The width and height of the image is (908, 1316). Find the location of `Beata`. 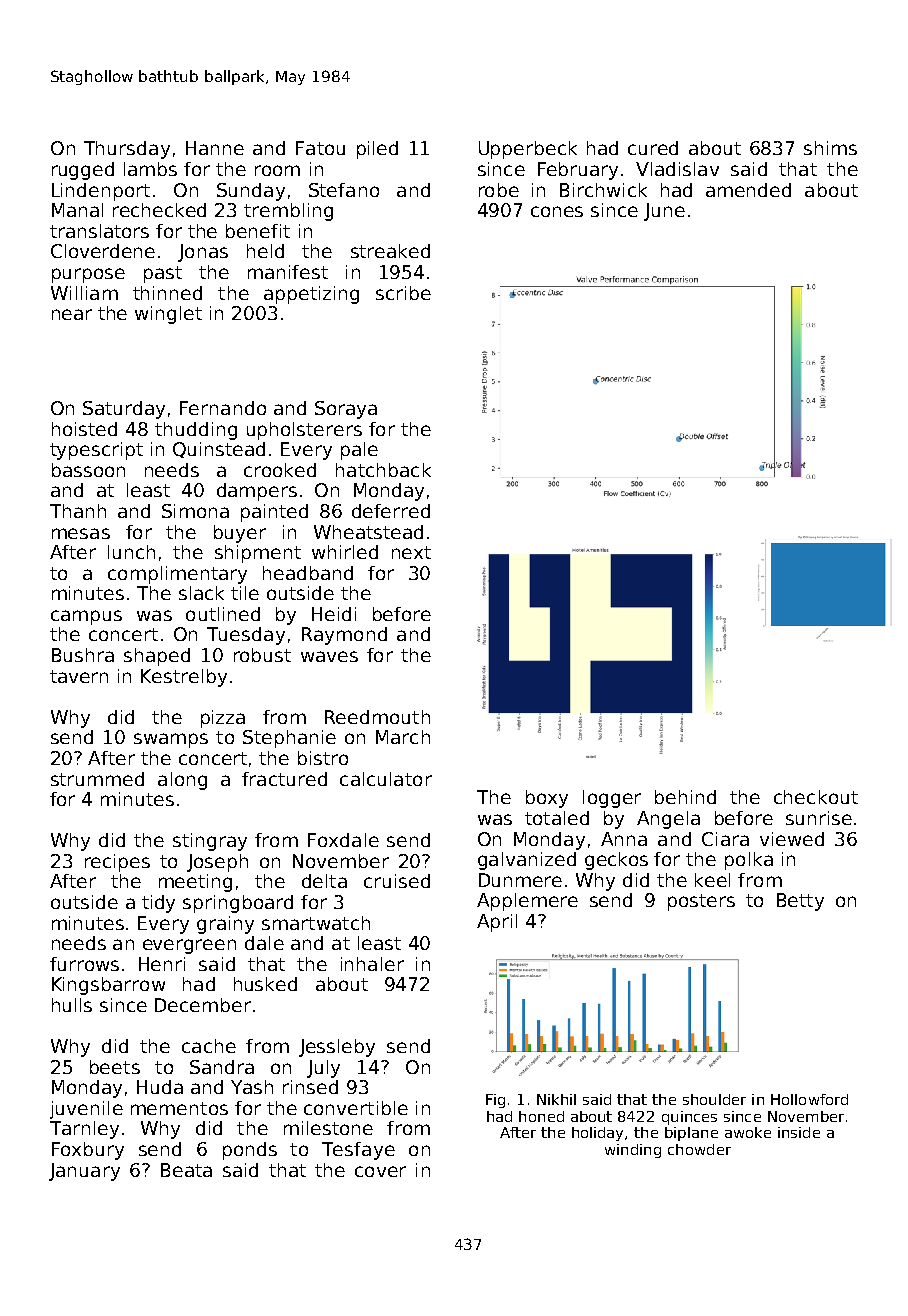

Beata is located at coordinates (186, 1170).
